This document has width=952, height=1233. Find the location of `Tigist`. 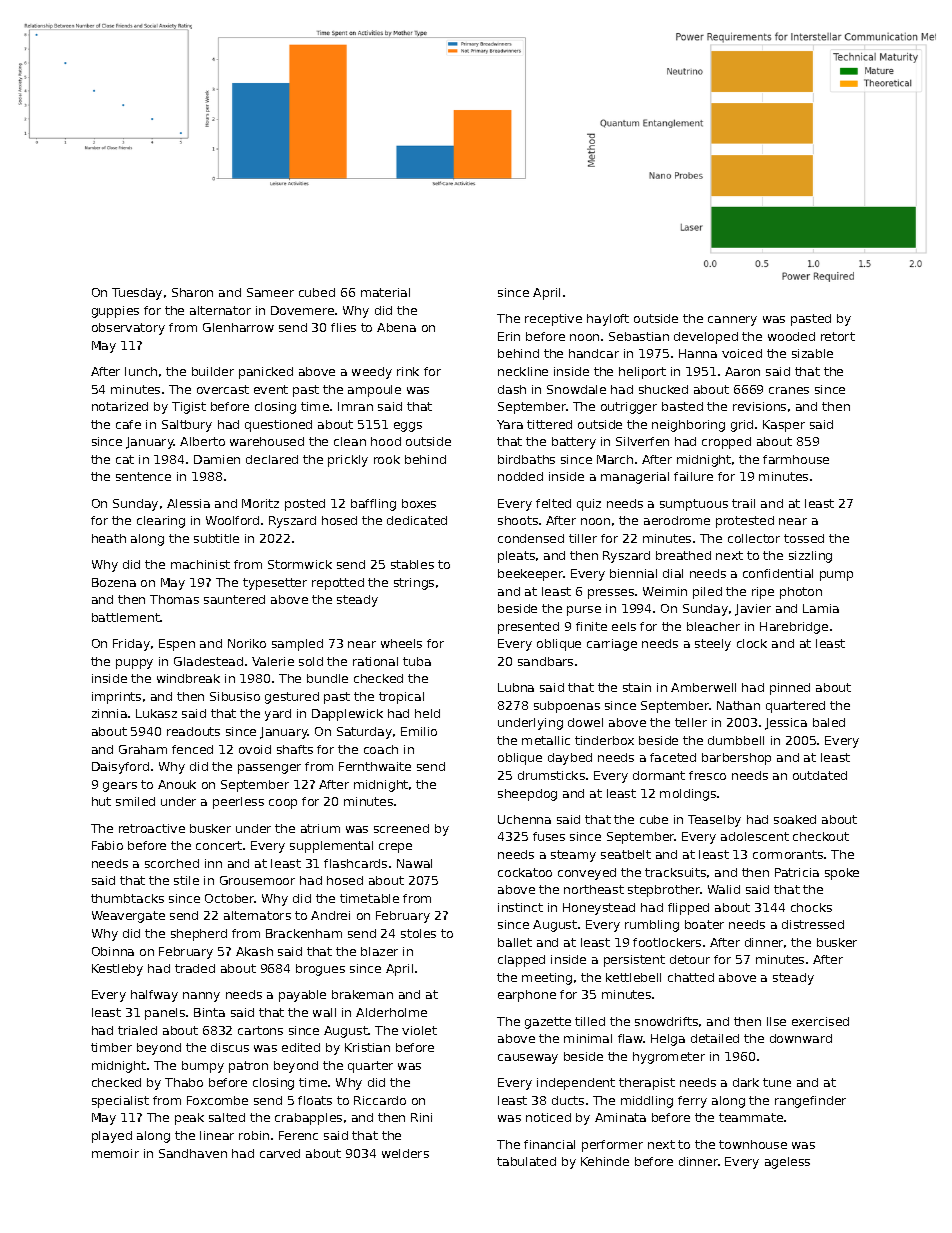

Tigist is located at coordinates (189, 408).
